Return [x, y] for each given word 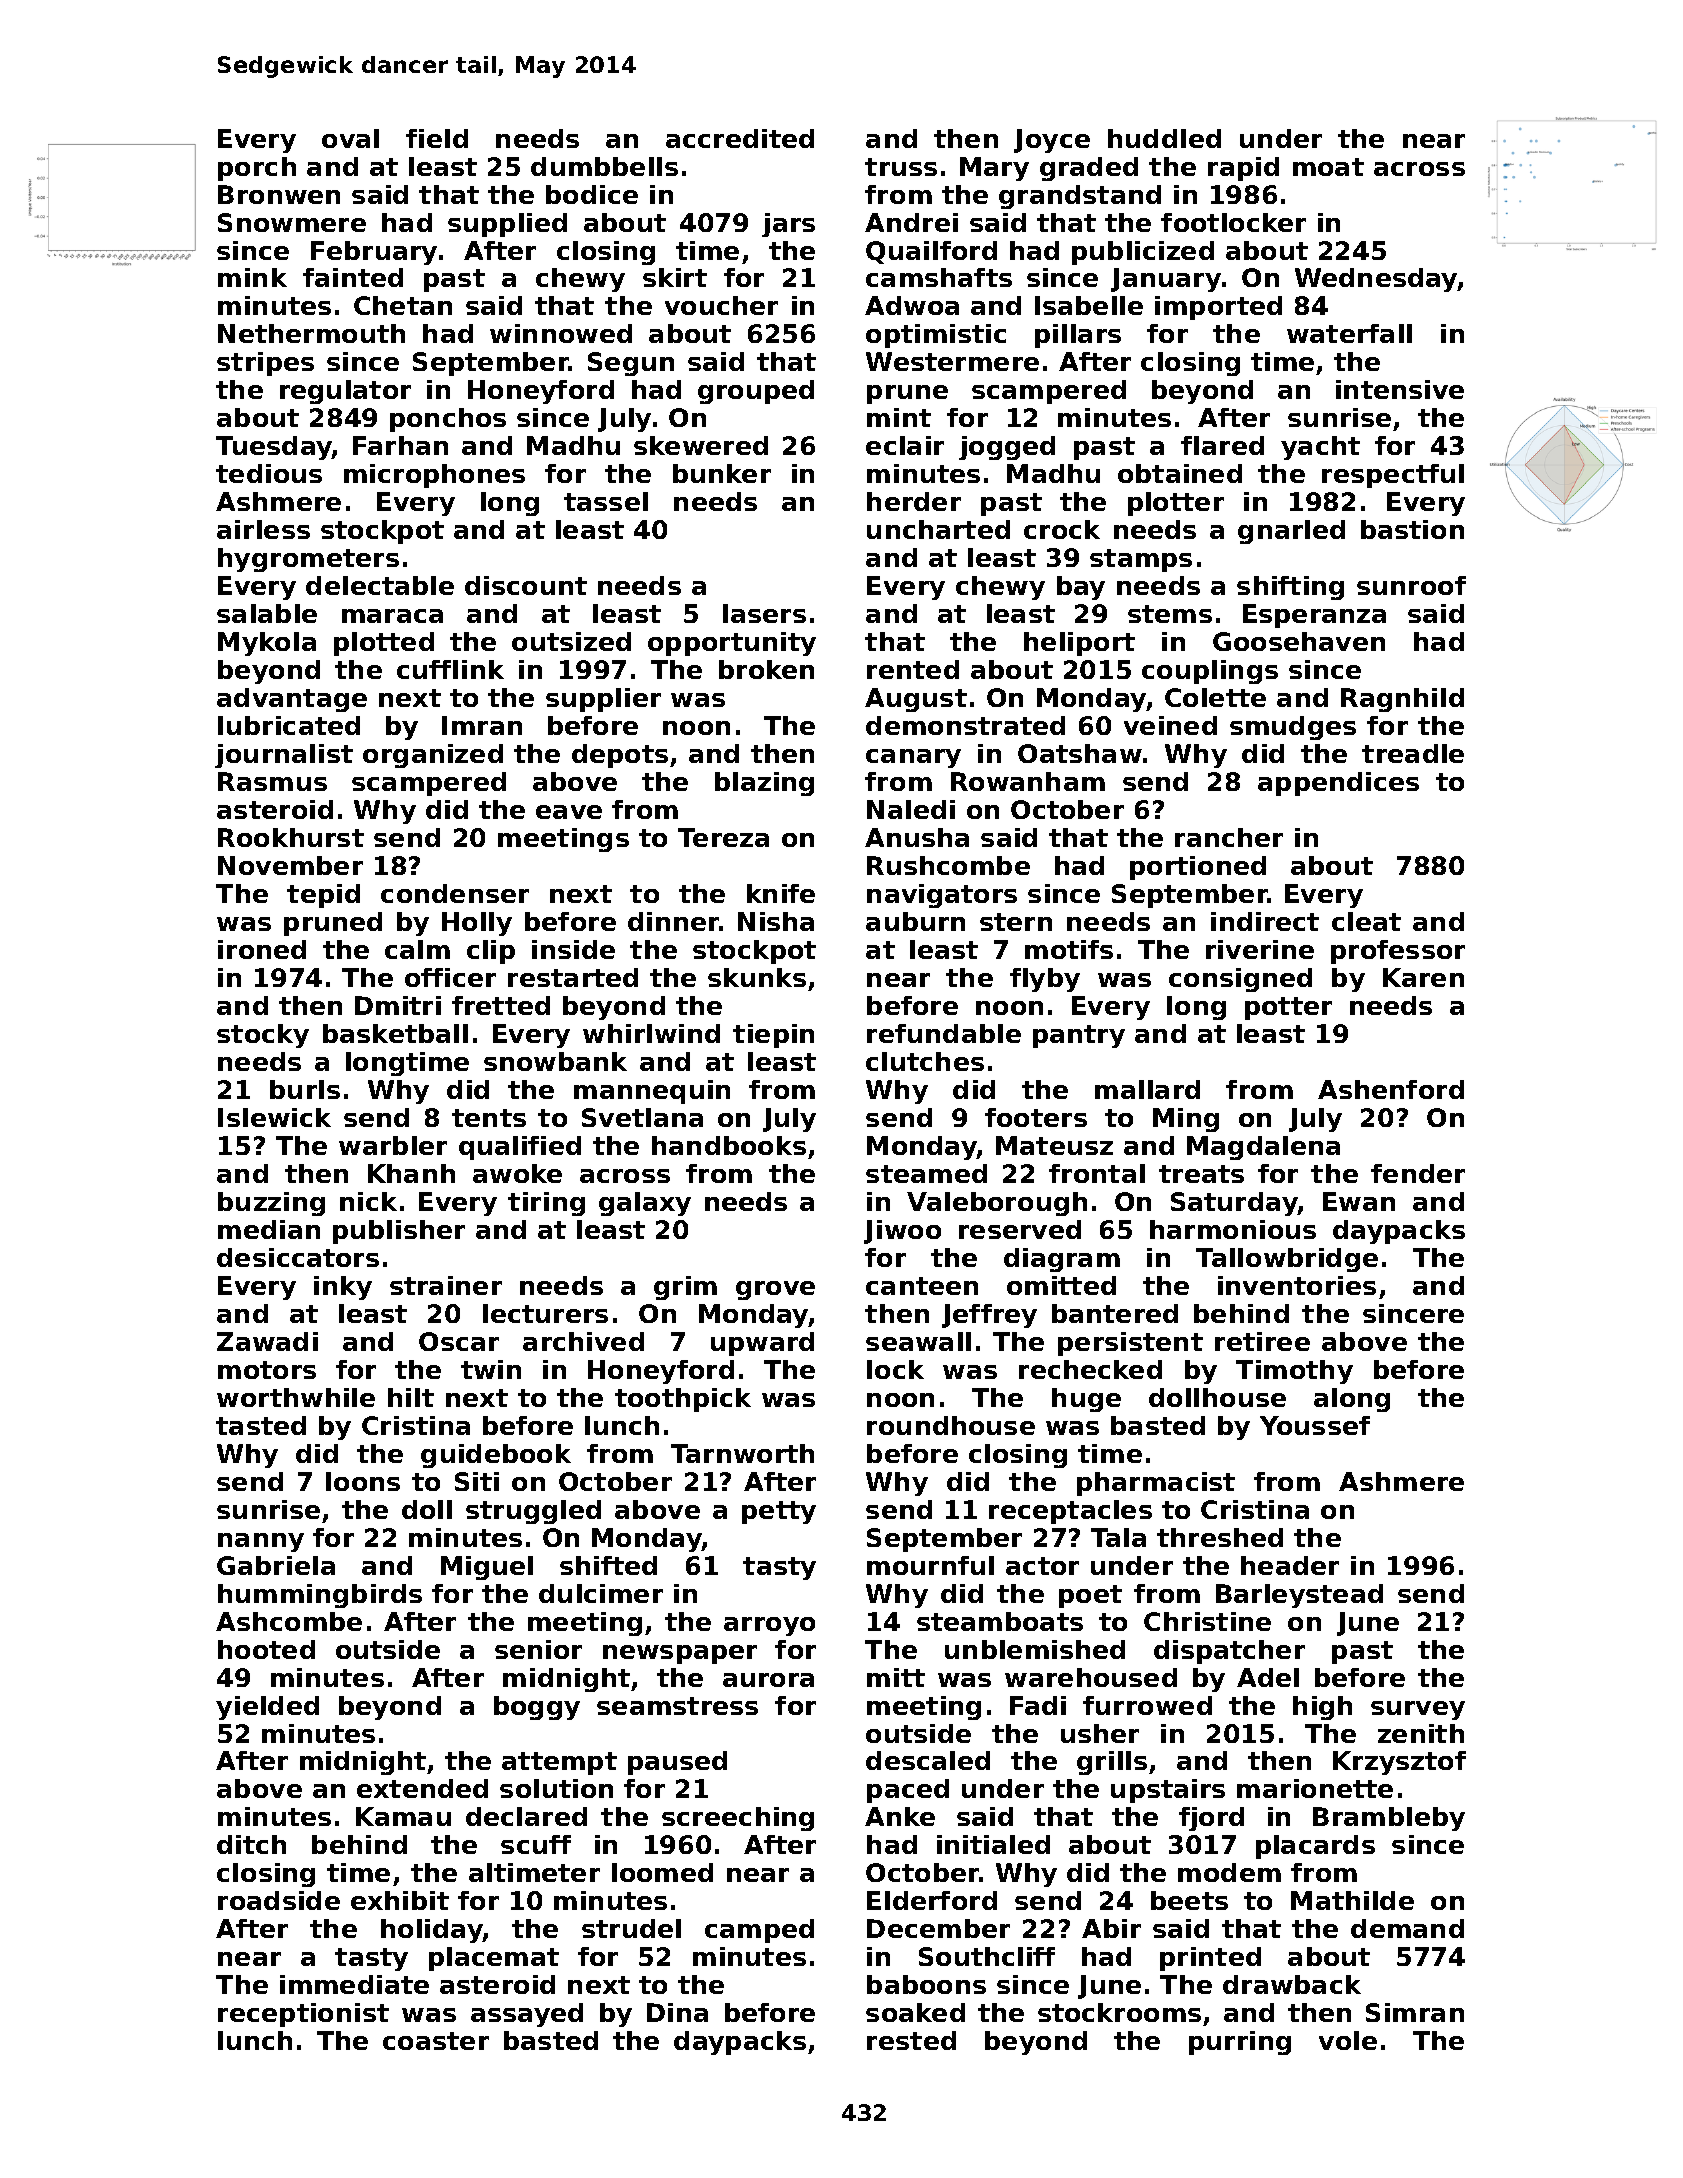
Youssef [1315, 1425]
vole [1348, 2040]
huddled [1164, 138]
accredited [740, 138]
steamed [926, 1173]
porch [257, 169]
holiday [432, 1931]
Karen [1423, 977]
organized [433, 756]
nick [368, 1201]
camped [759, 1931]
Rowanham [1028, 781]
